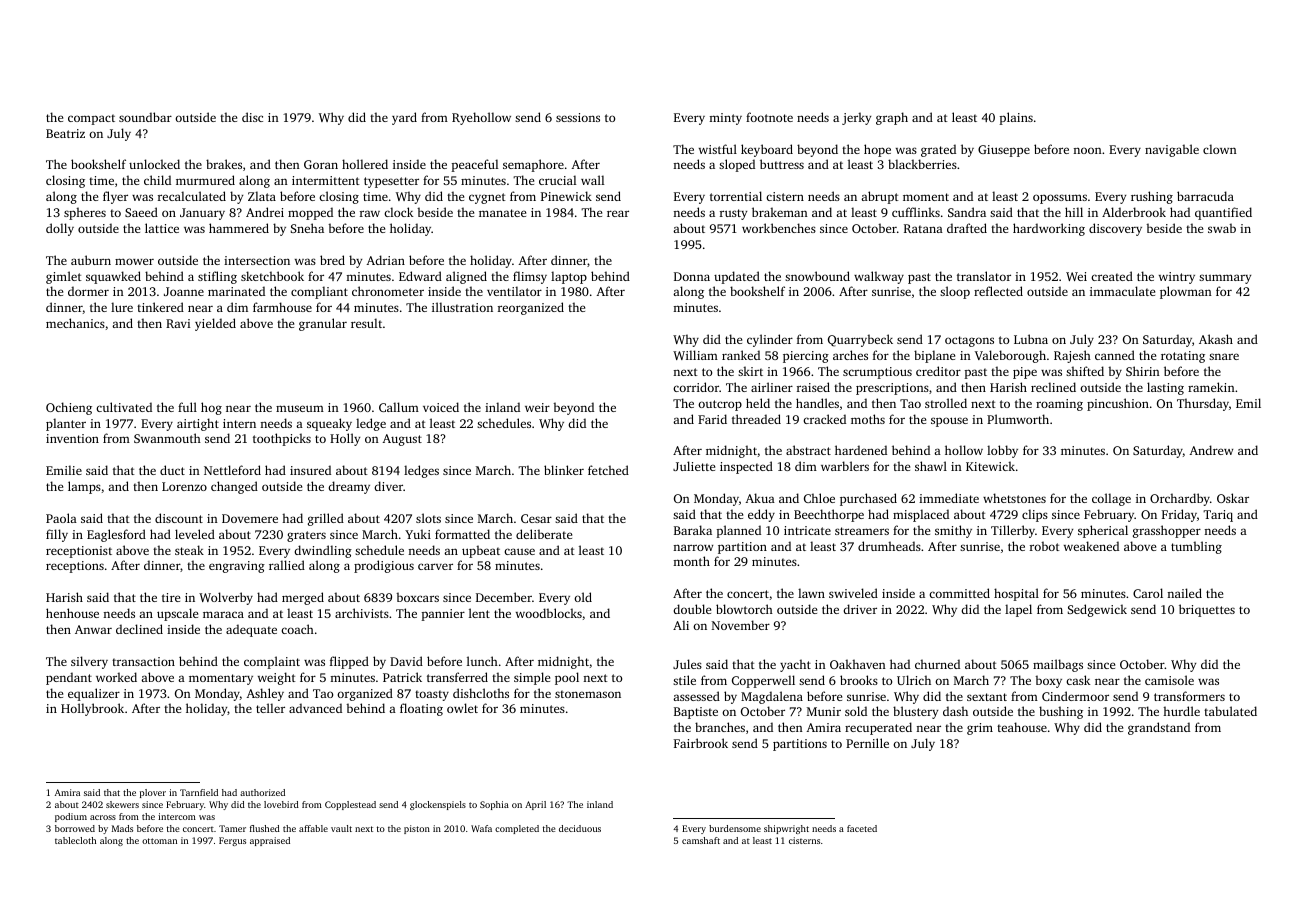  What do you see at coordinates (1159, 728) in the screenshot?
I see `grandstand` at bounding box center [1159, 728].
